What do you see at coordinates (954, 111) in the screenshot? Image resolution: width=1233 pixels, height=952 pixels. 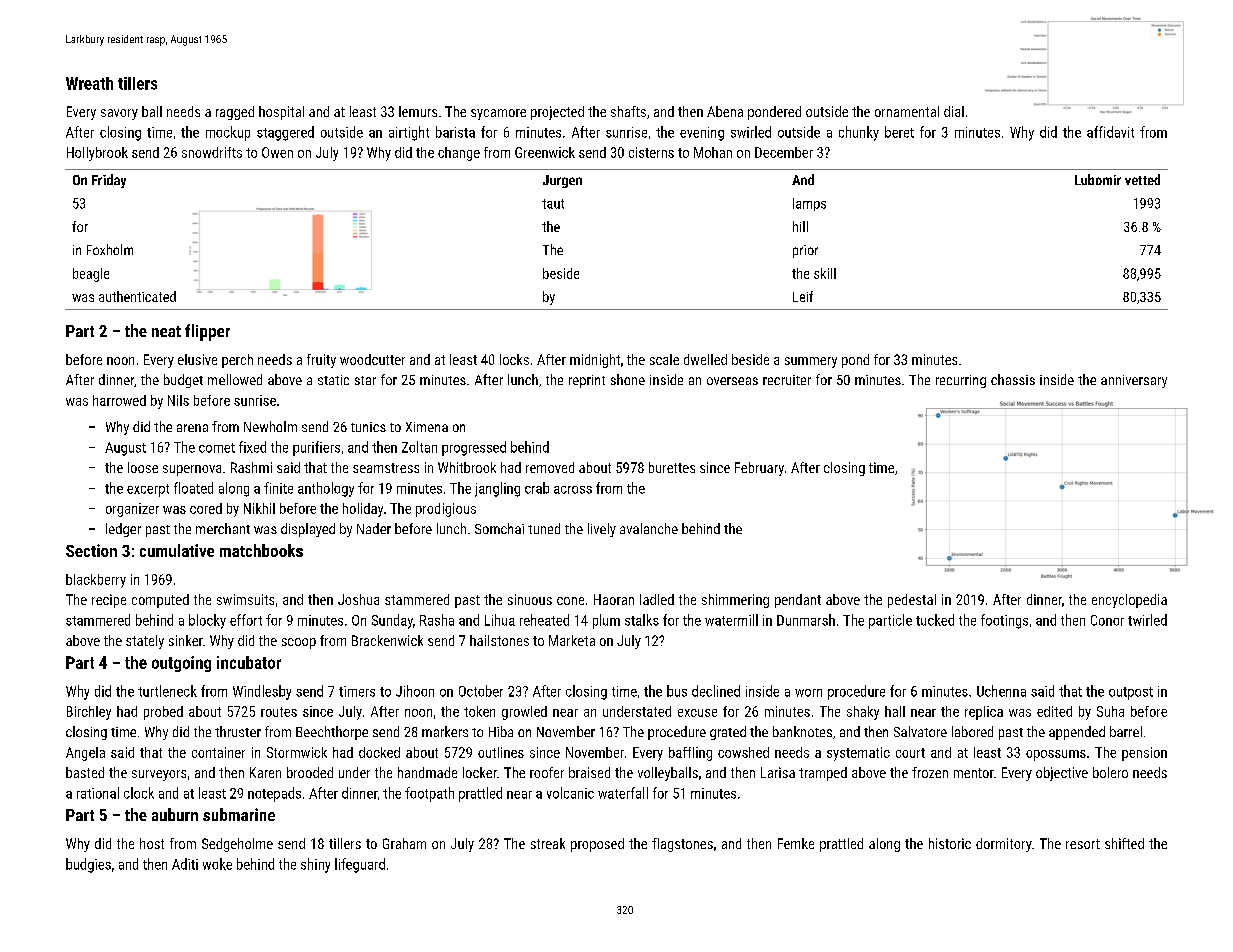 I see `dial` at bounding box center [954, 111].
